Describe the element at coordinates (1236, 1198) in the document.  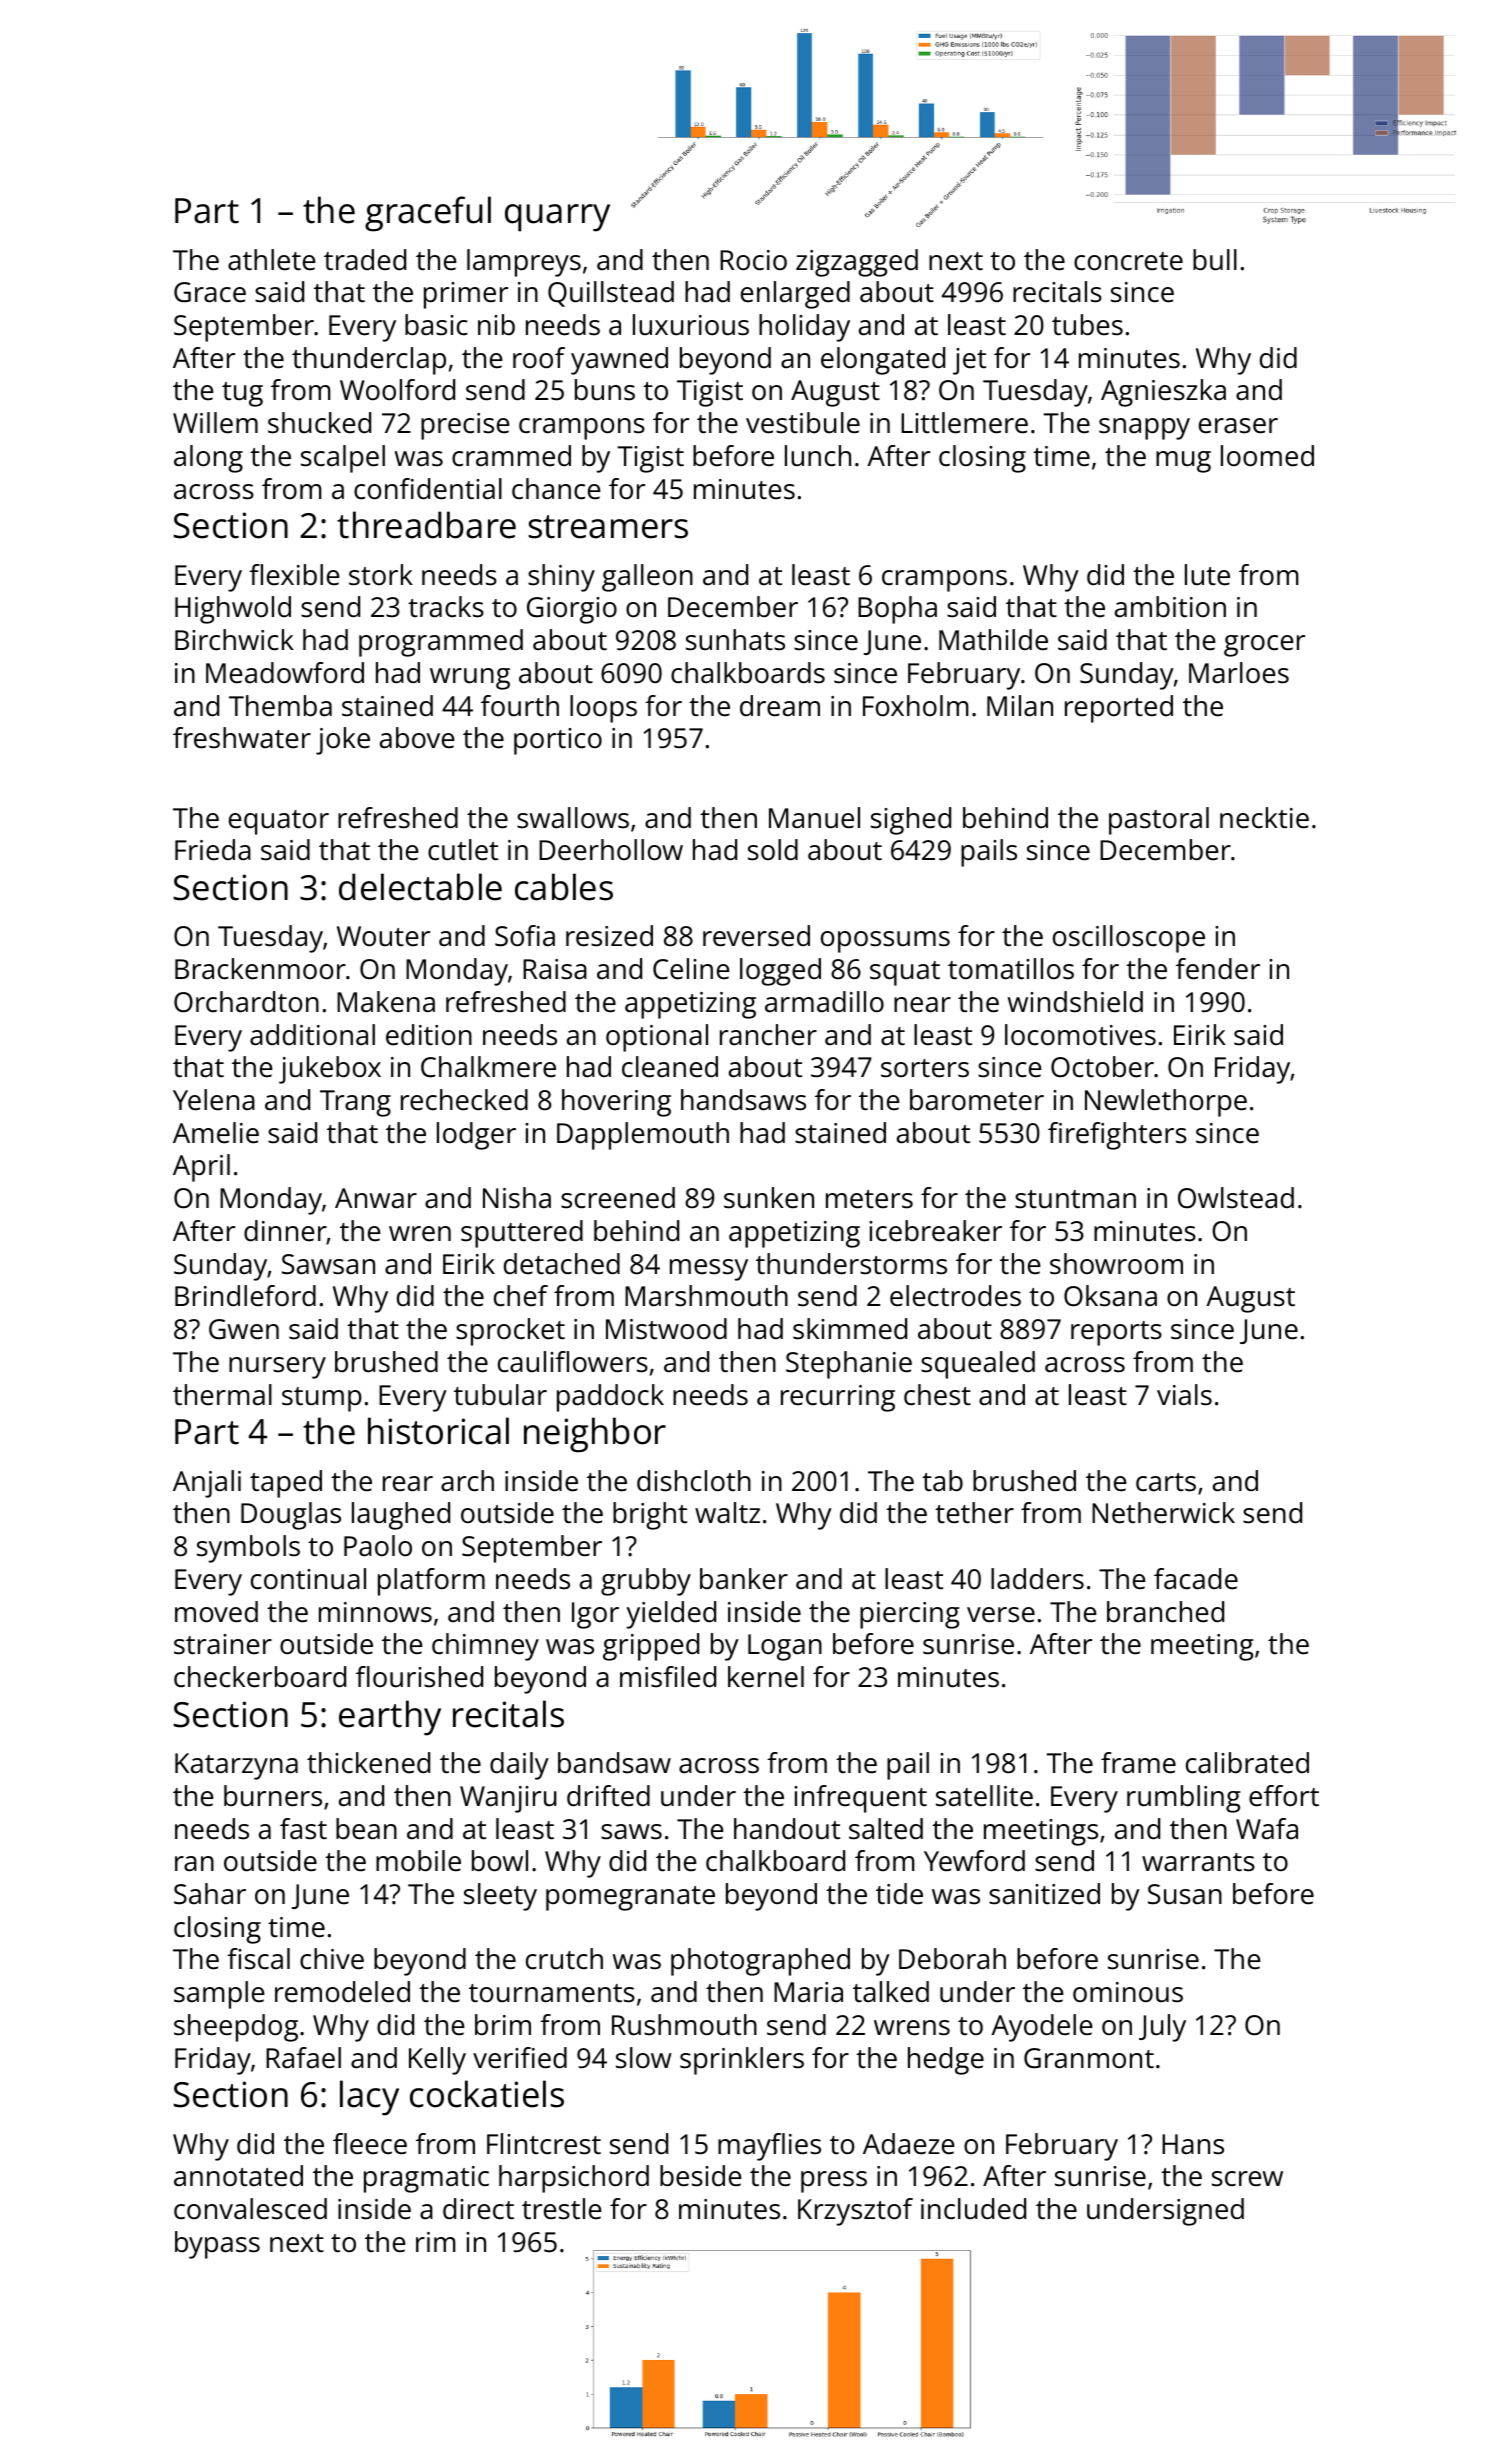
I see `Owlstead` at that location.
